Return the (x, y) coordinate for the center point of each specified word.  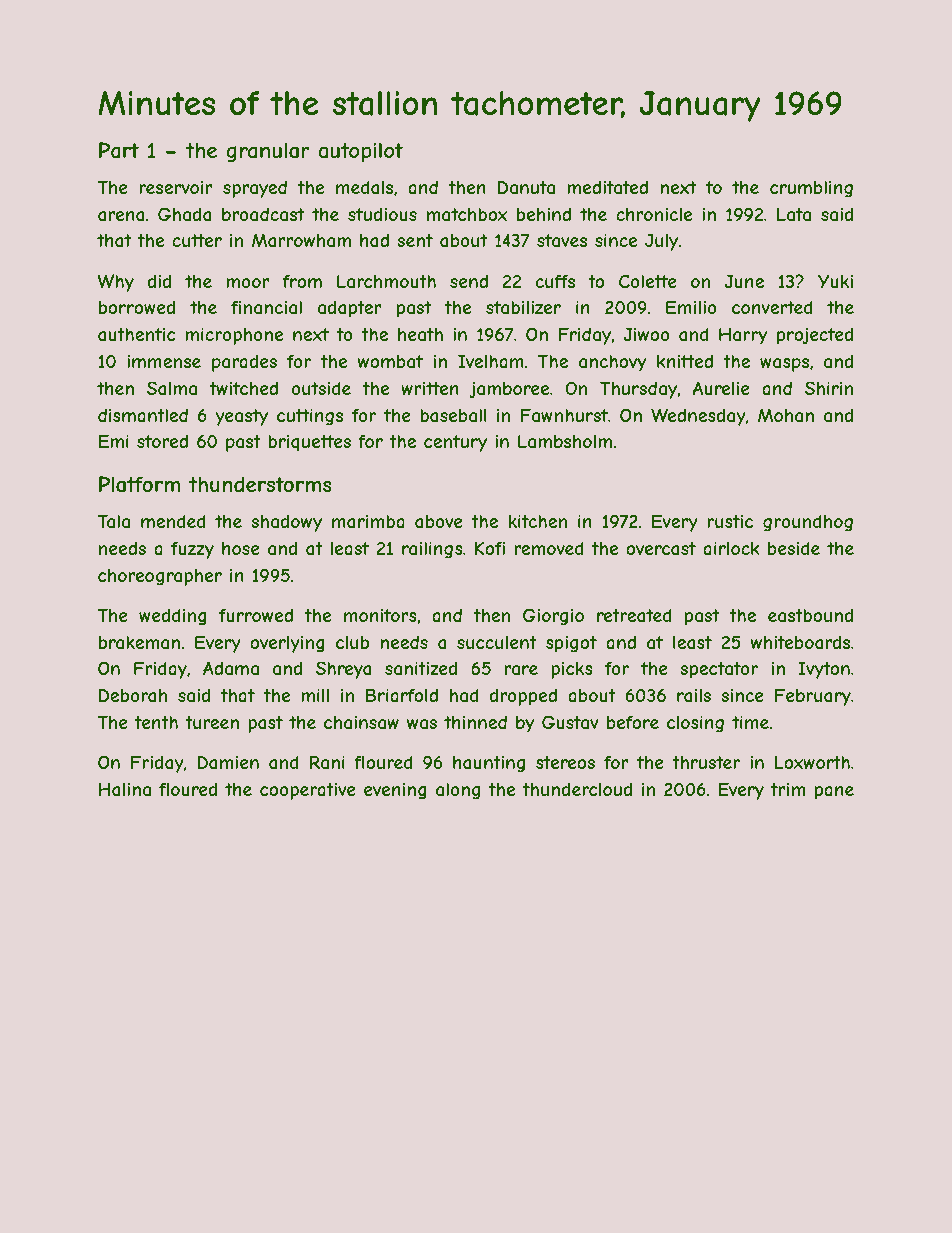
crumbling (811, 189)
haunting (489, 764)
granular (268, 152)
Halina (125, 789)
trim (788, 789)
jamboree (509, 390)
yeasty (241, 417)
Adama (231, 668)
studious (382, 214)
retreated (634, 615)
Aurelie (721, 388)
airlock (731, 548)
